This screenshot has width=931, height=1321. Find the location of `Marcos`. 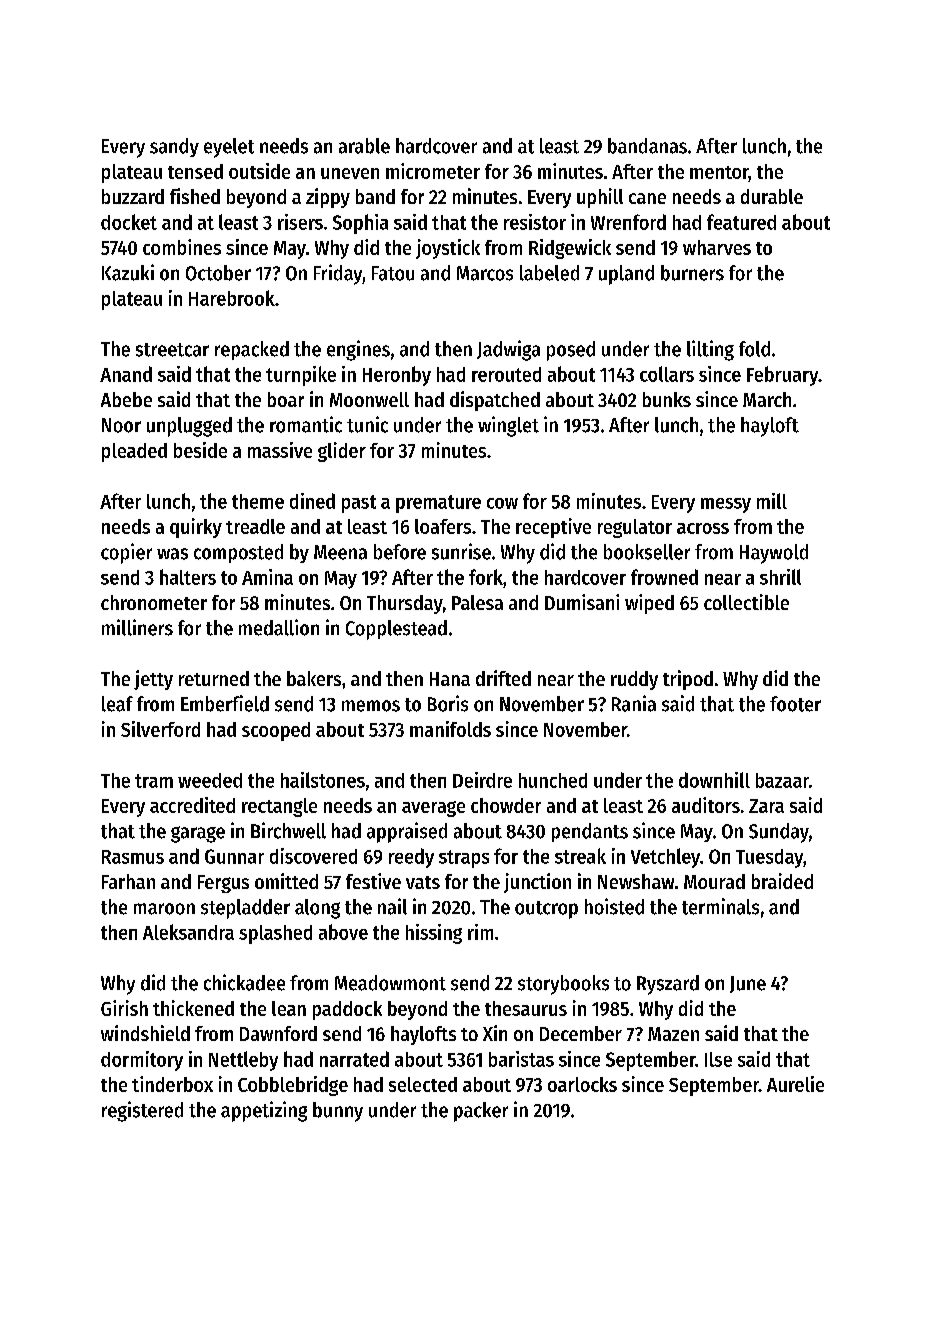

Marcos is located at coordinates (485, 273).
